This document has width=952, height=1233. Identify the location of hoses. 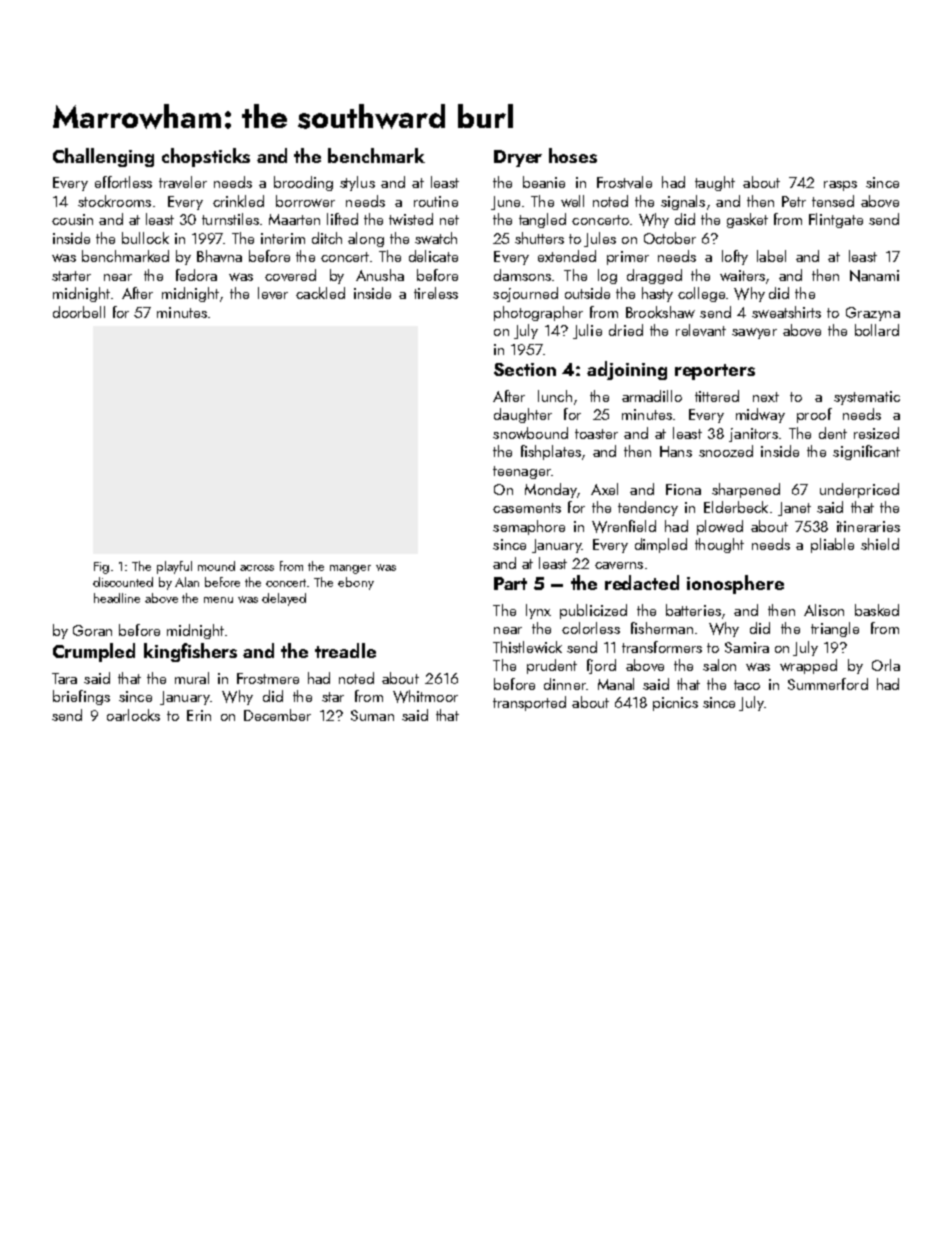
(573, 155).
